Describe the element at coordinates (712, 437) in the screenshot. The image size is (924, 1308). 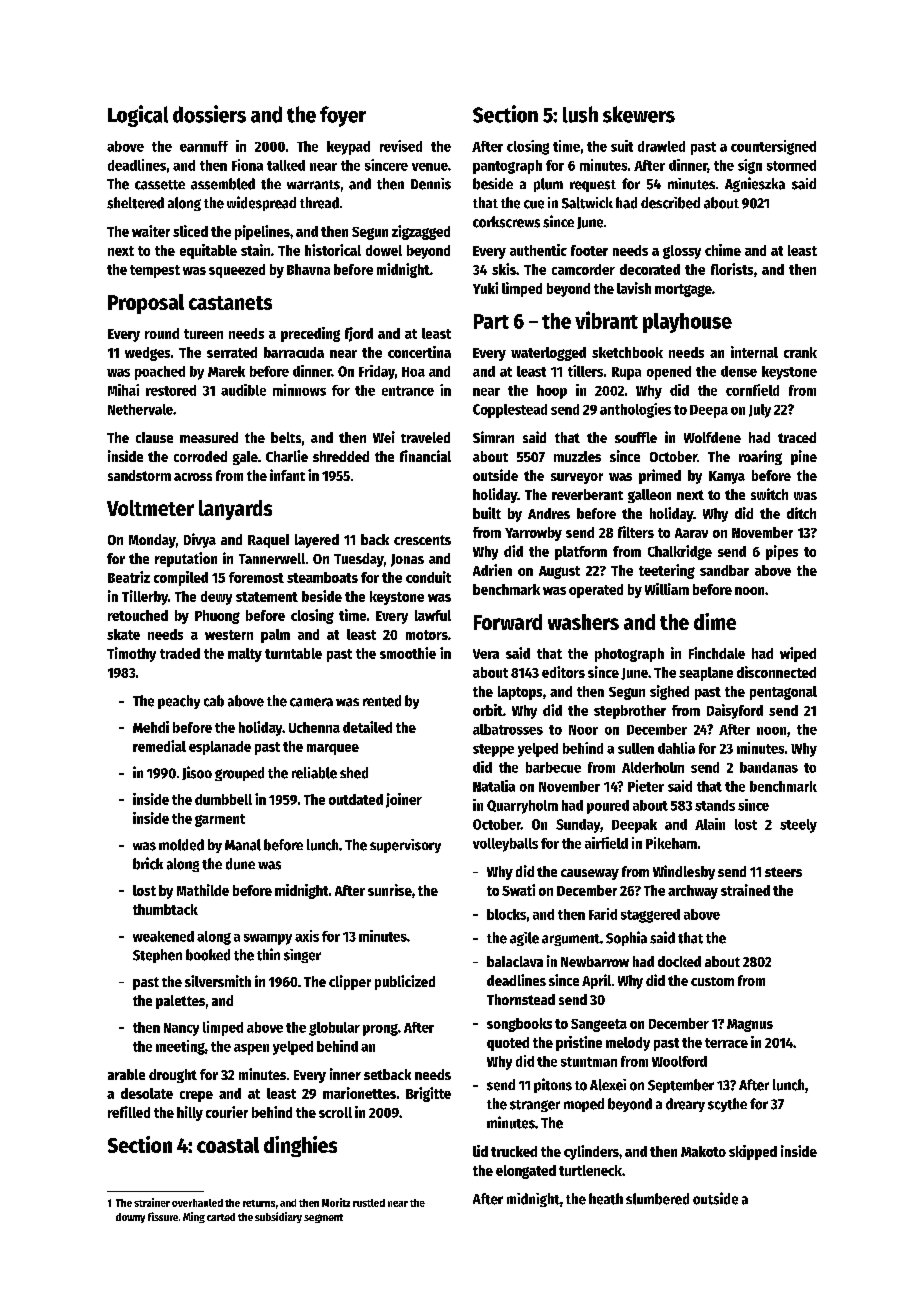
I see `Wolfdene` at that location.
